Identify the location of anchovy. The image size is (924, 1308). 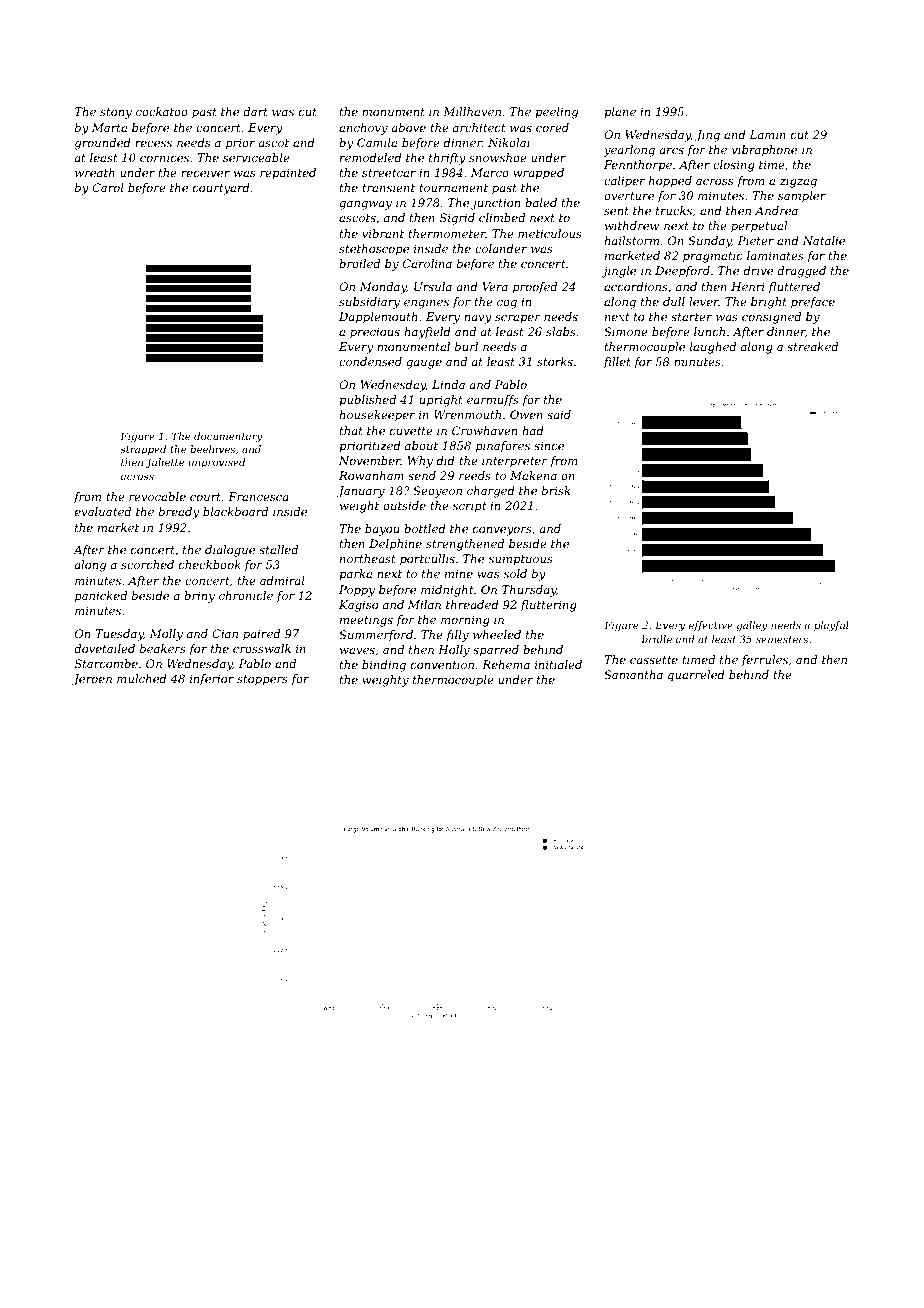
(363, 129).
